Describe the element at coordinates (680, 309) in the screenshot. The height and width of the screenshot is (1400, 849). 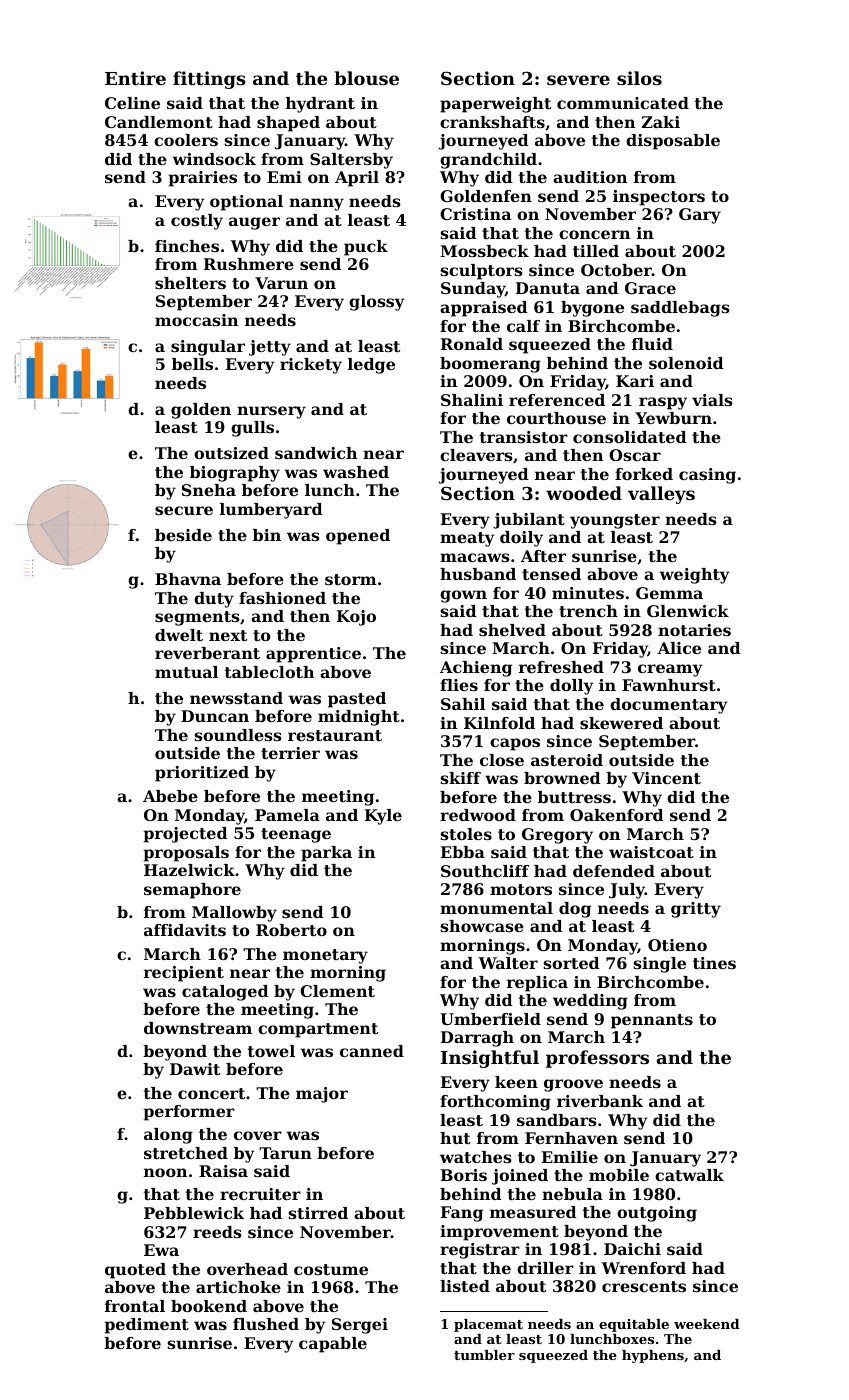
I see `saddlebags` at that location.
